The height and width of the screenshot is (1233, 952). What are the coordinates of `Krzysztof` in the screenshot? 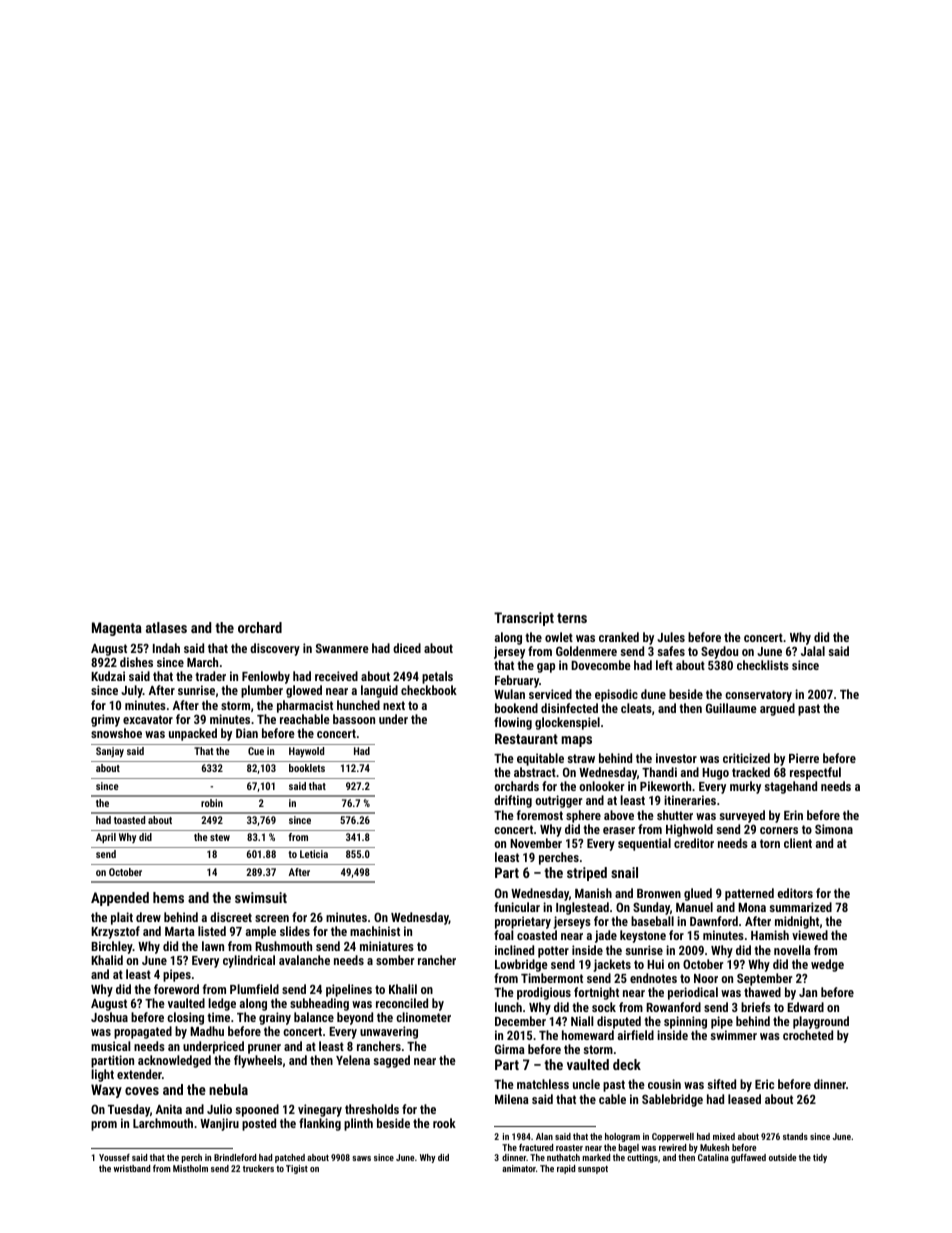 It's located at (115, 932).
